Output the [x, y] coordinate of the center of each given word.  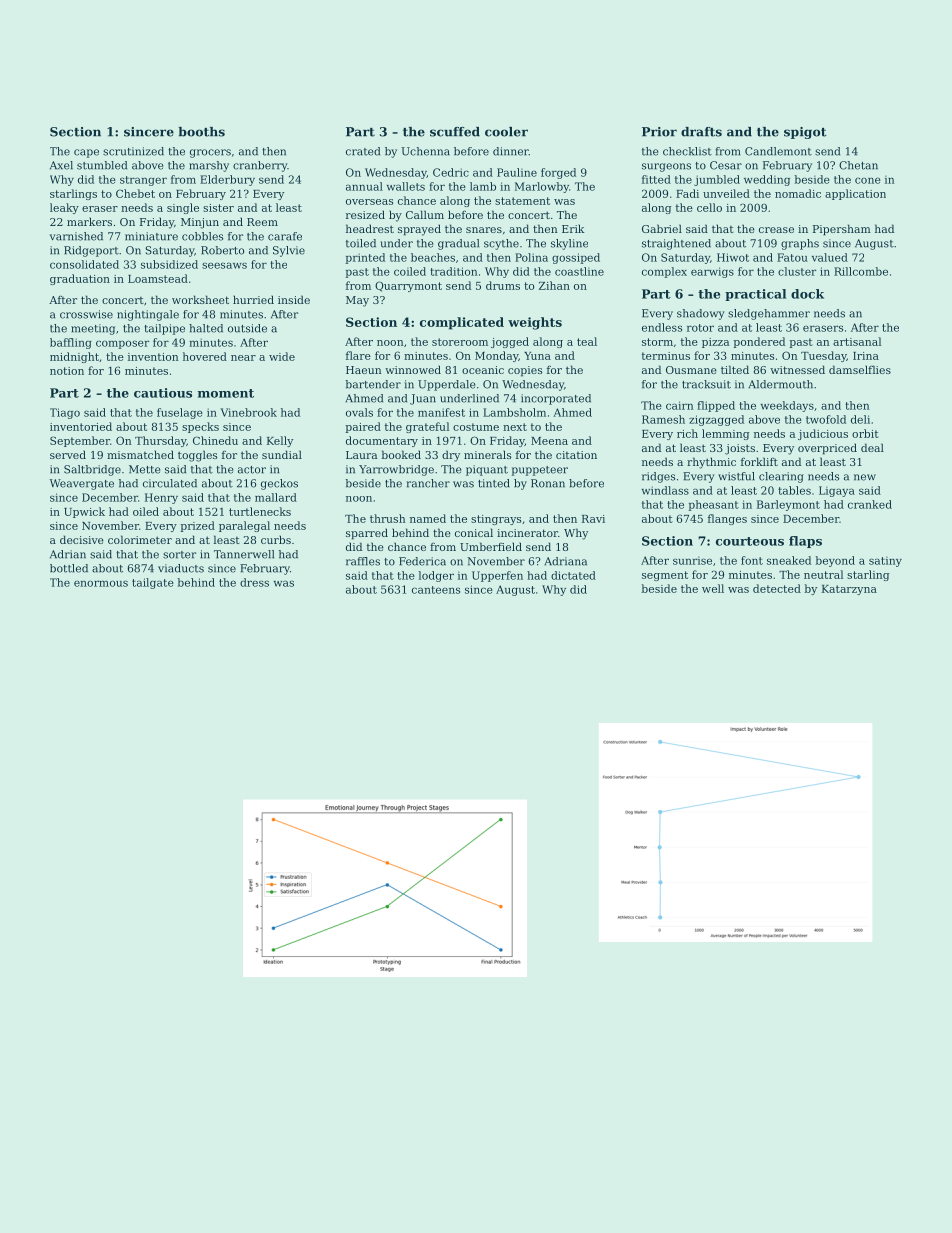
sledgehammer [769, 314]
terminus [665, 356]
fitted [656, 179]
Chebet [135, 193]
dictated [573, 575]
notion [67, 371]
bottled [69, 568]
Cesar [726, 165]
